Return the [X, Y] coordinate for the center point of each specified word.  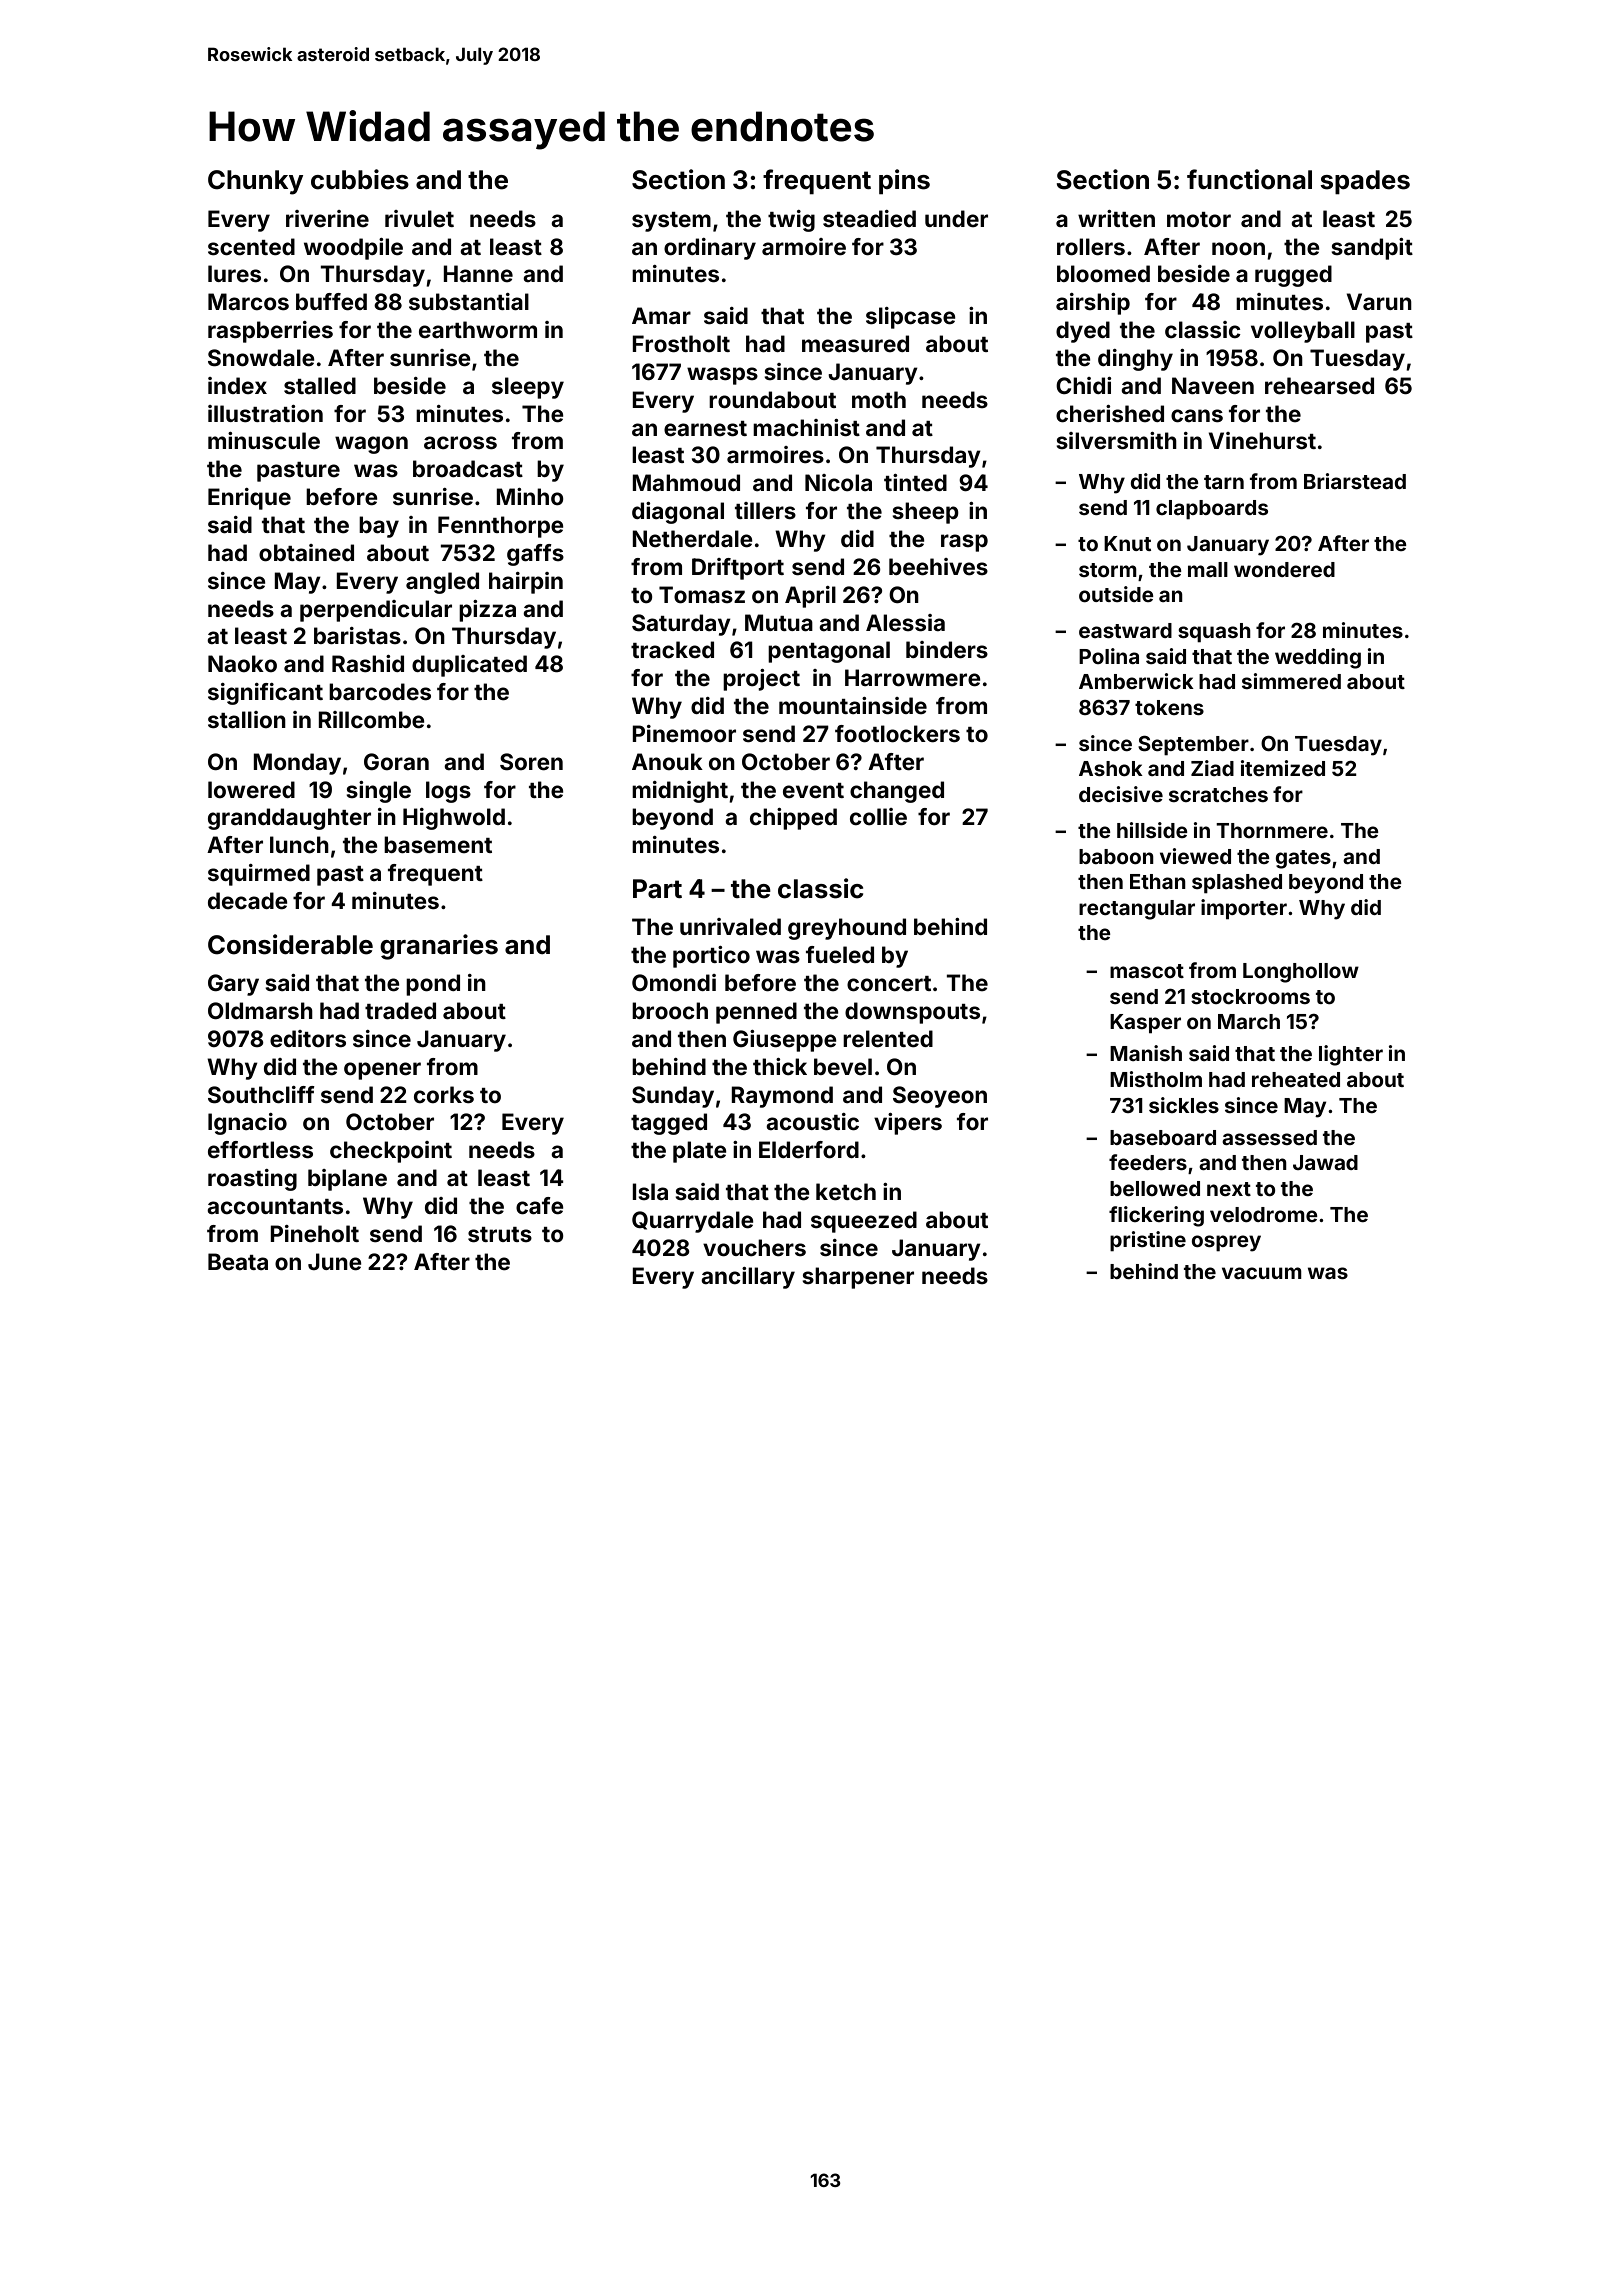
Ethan [1158, 881]
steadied [869, 218]
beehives [938, 566]
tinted [915, 482]
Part [657, 889]
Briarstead [1355, 481]
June [335, 1261]
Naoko [242, 663]
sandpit [1372, 249]
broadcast [468, 468]
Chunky [255, 182]
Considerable [290, 944]
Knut [1127, 543]
